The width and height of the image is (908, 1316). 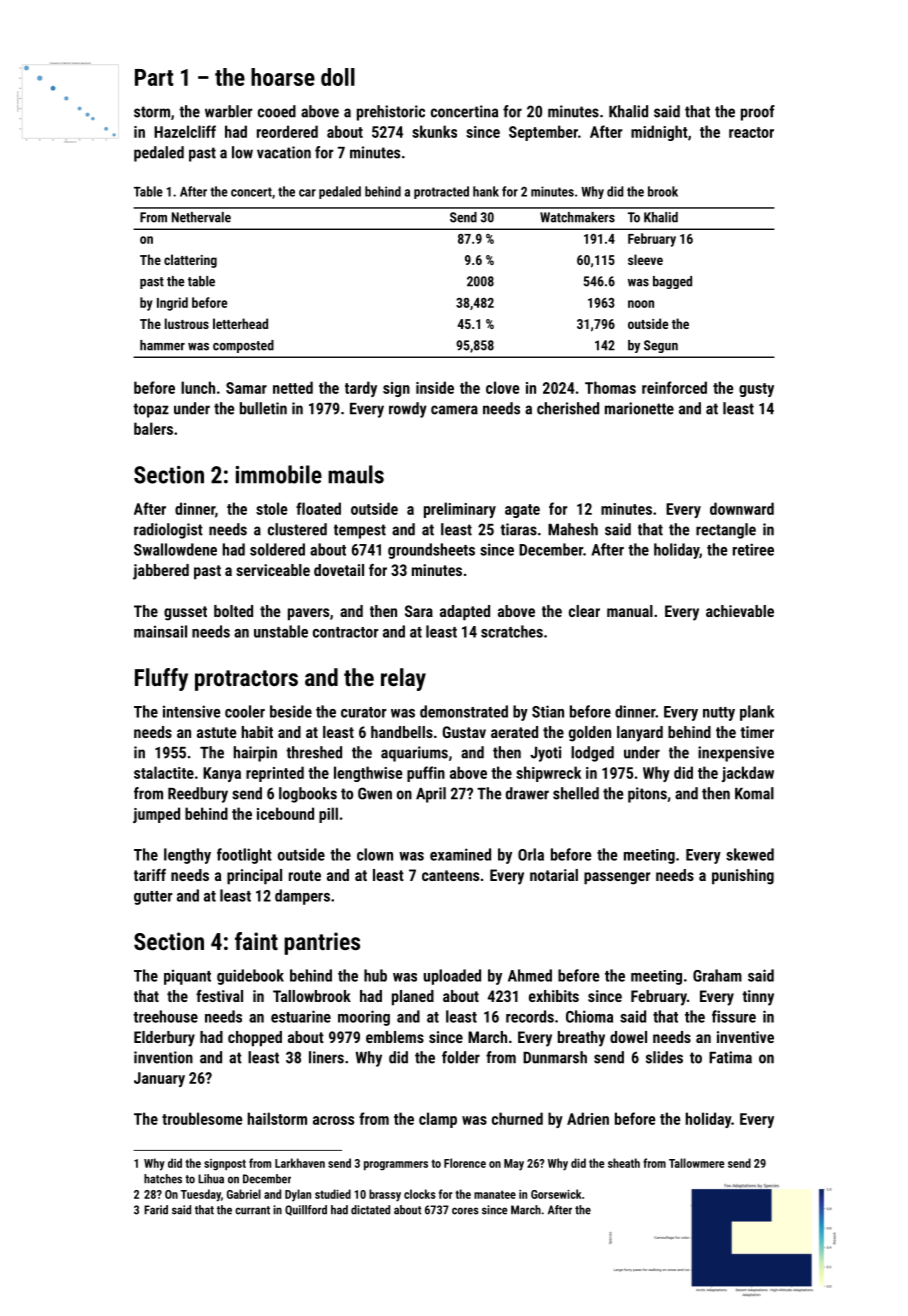 What do you see at coordinates (465, 1211) in the image?
I see `cores` at bounding box center [465, 1211].
